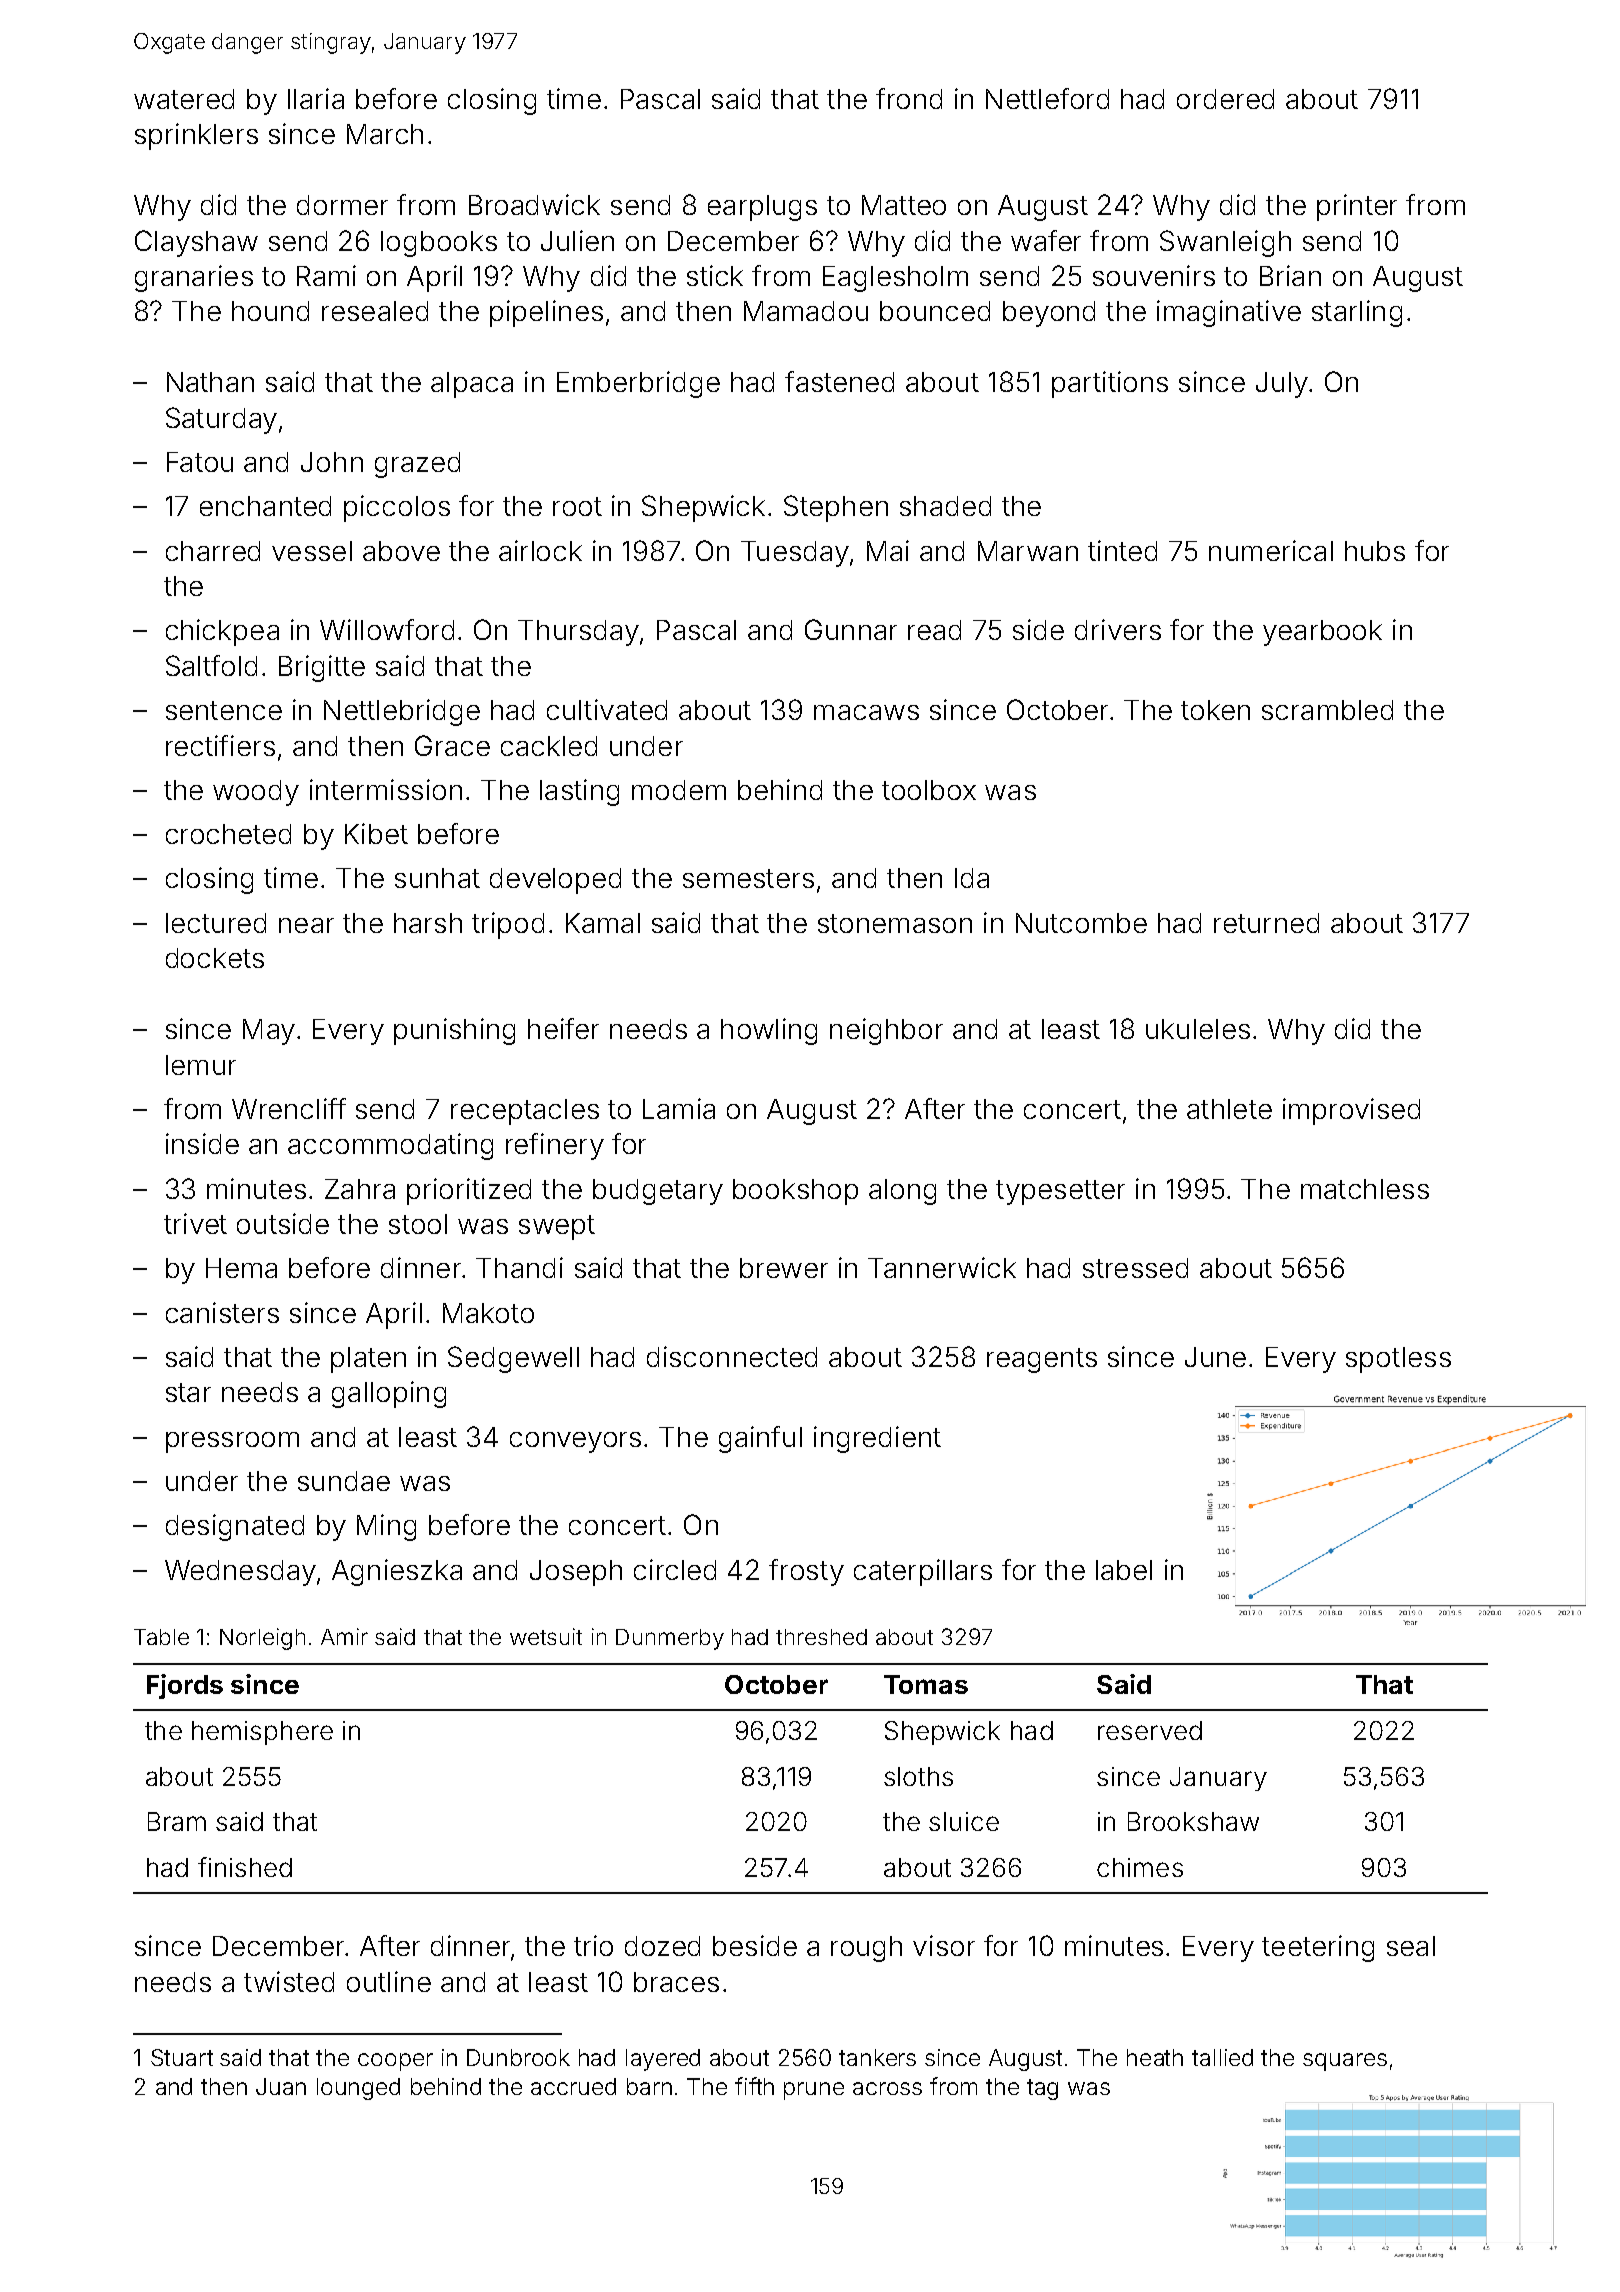  Describe the element at coordinates (964, 1821) in the image. I see `sluice` at that location.
